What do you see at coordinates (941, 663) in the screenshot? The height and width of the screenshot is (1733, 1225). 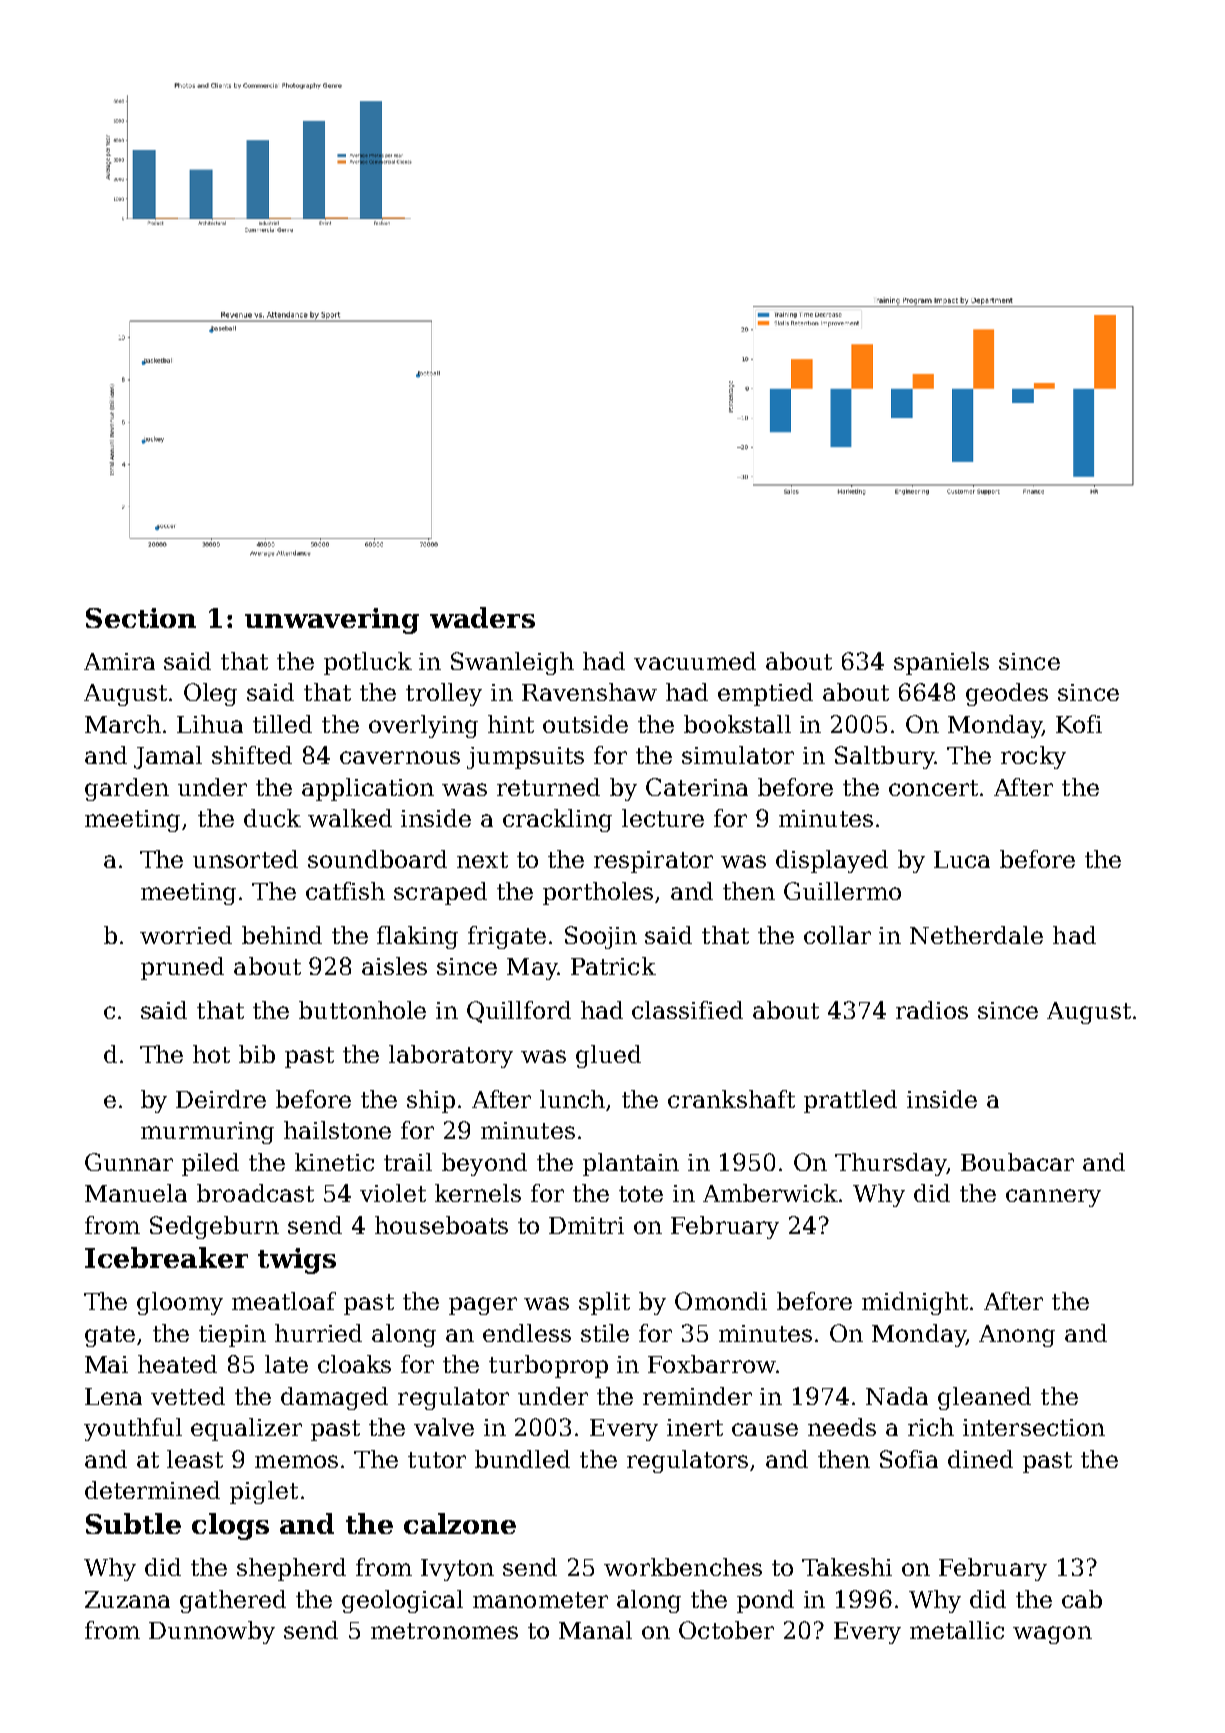 I see `spaniels` at bounding box center [941, 663].
